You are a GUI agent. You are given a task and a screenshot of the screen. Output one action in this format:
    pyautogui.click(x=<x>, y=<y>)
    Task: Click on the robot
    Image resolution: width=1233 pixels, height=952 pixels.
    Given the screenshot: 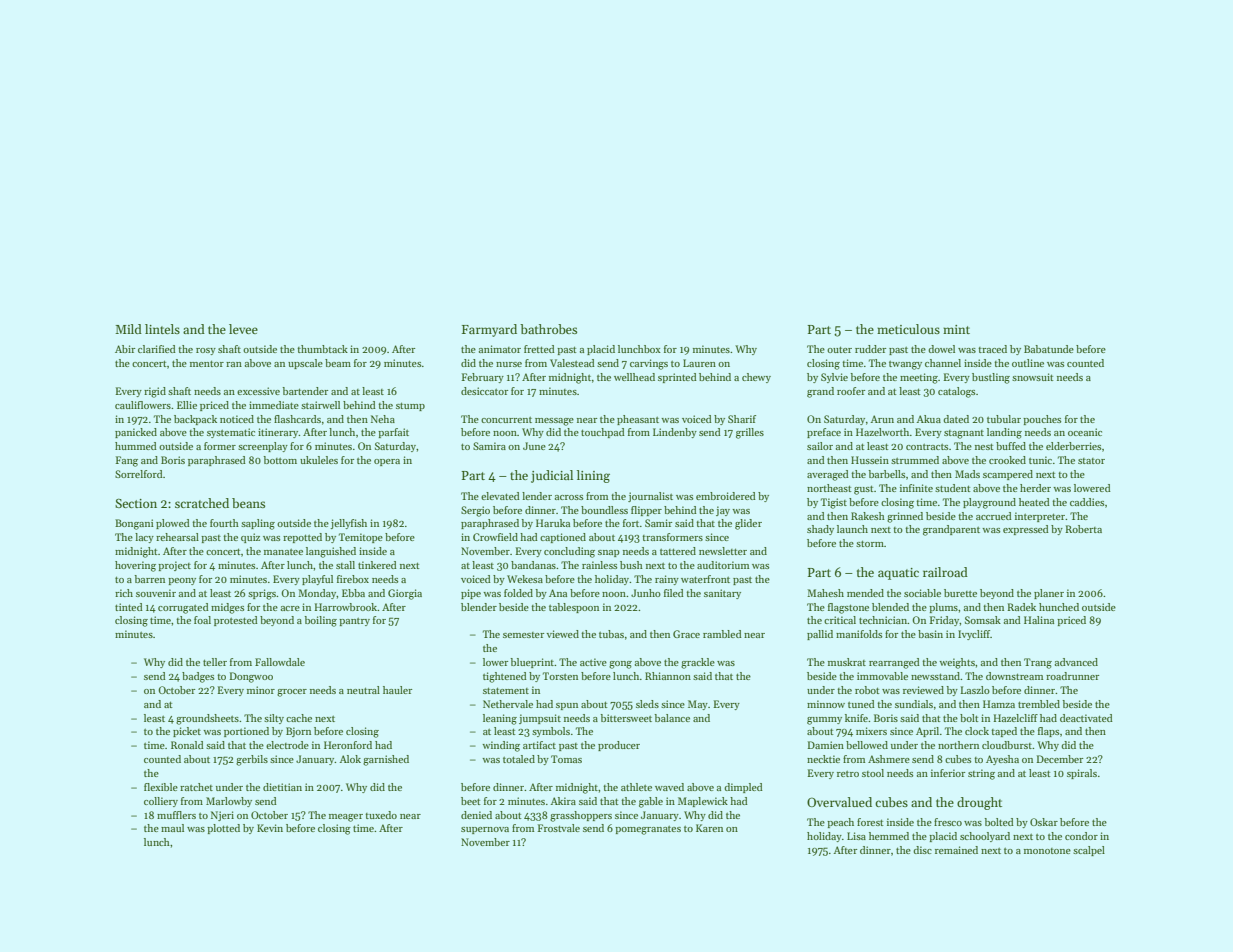 What is the action you would take?
    pyautogui.click(x=867, y=690)
